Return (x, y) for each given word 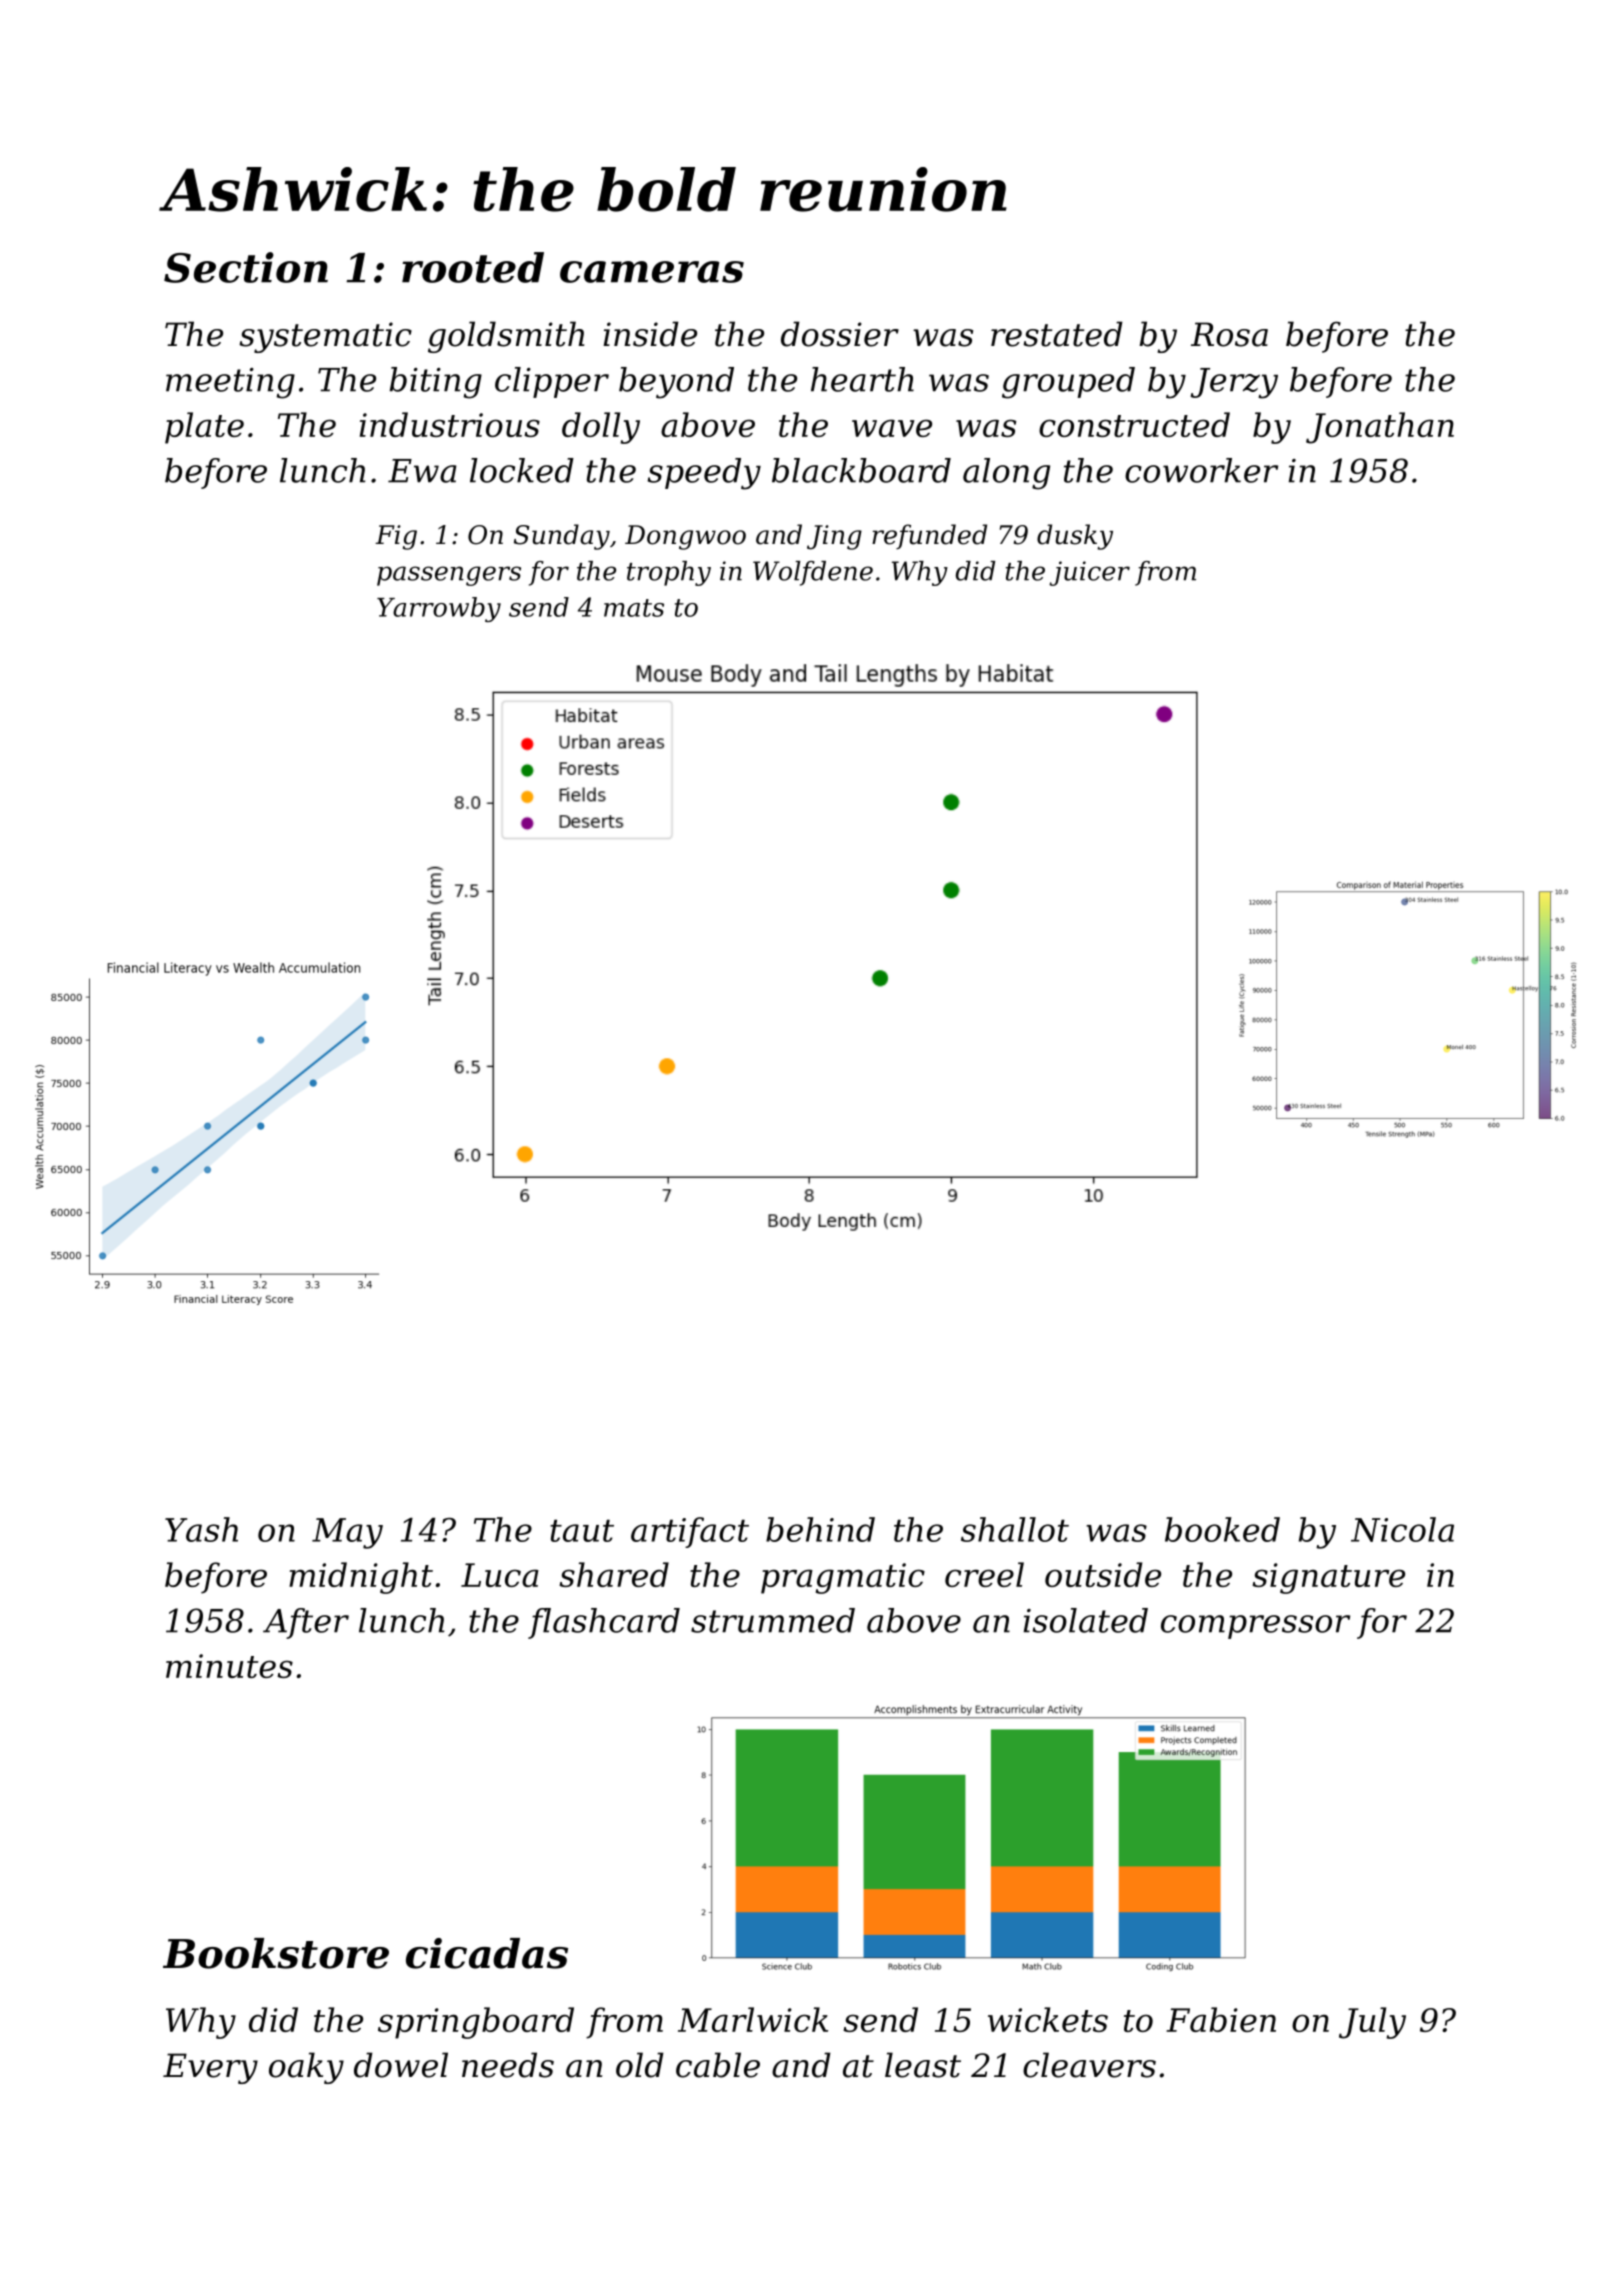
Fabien (1221, 2019)
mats (634, 608)
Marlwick (753, 2019)
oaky (306, 2068)
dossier (840, 334)
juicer (1089, 573)
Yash (201, 1529)
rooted (473, 267)
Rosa (1229, 334)
